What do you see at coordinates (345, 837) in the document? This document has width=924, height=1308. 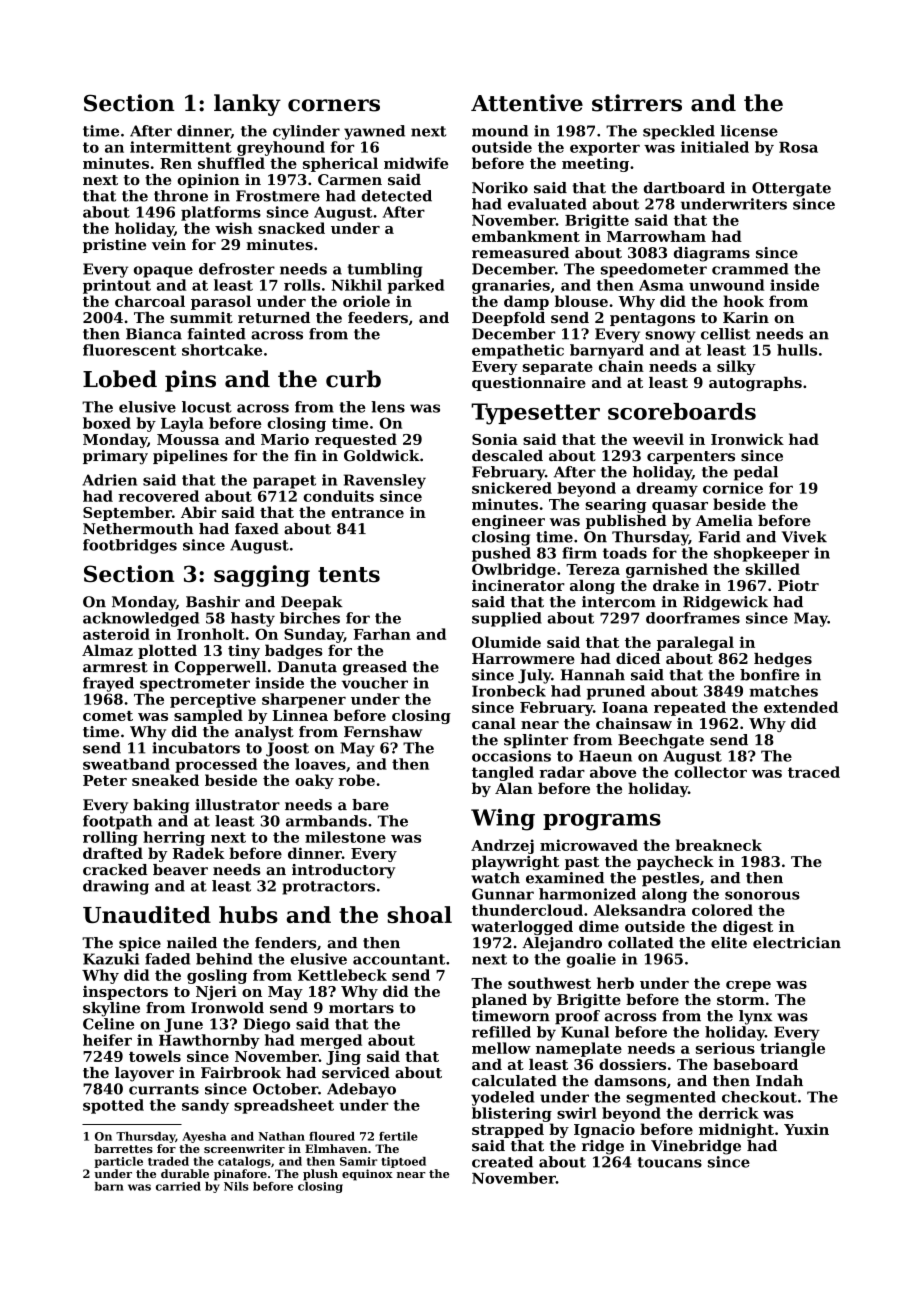 I see `milestone` at bounding box center [345, 837].
